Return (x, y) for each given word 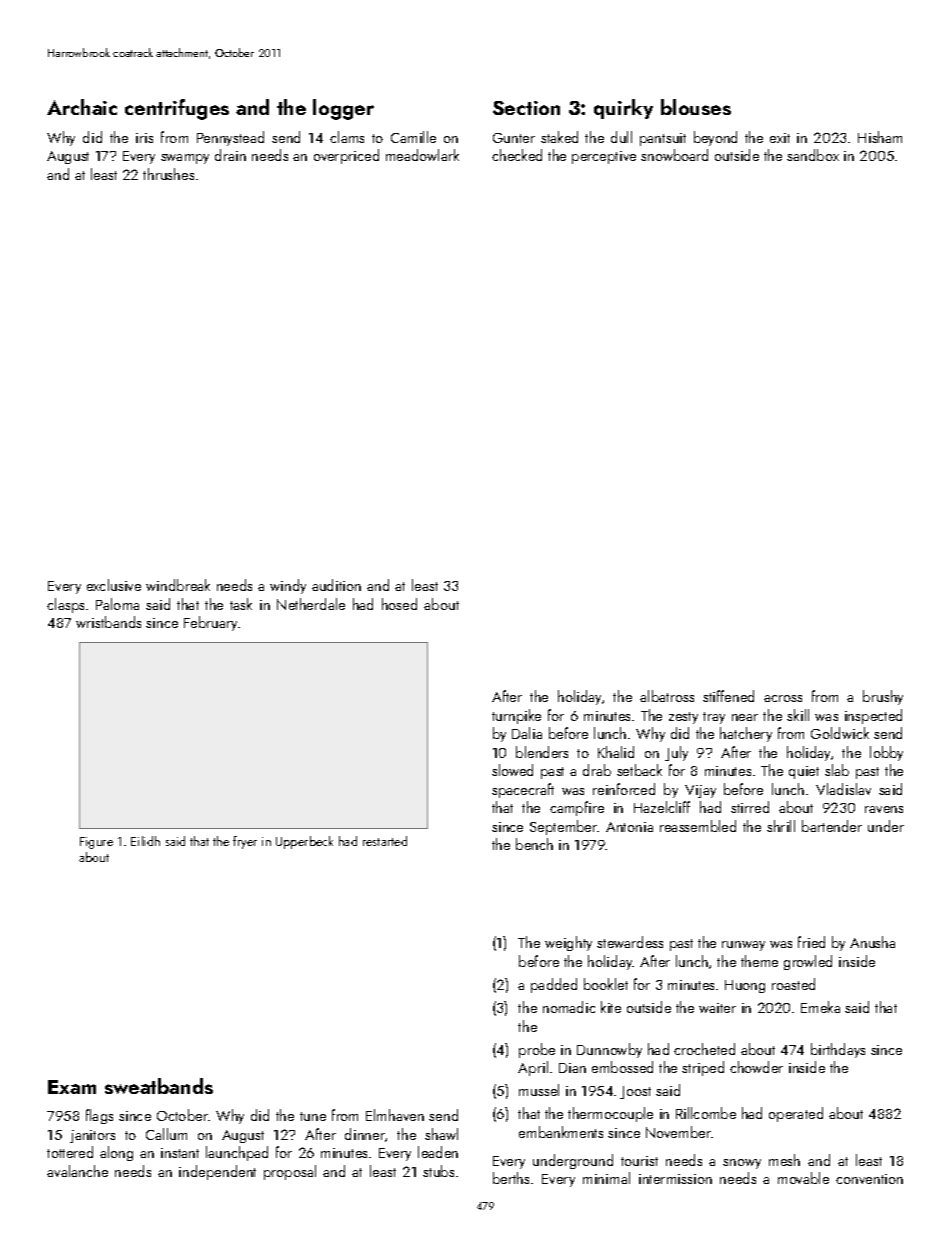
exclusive (114, 585)
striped (703, 1068)
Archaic (82, 107)
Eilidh (145, 841)
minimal (606, 1178)
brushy (883, 697)
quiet (804, 772)
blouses (696, 107)
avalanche (77, 1171)
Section (526, 108)
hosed (399, 604)
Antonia (629, 827)
